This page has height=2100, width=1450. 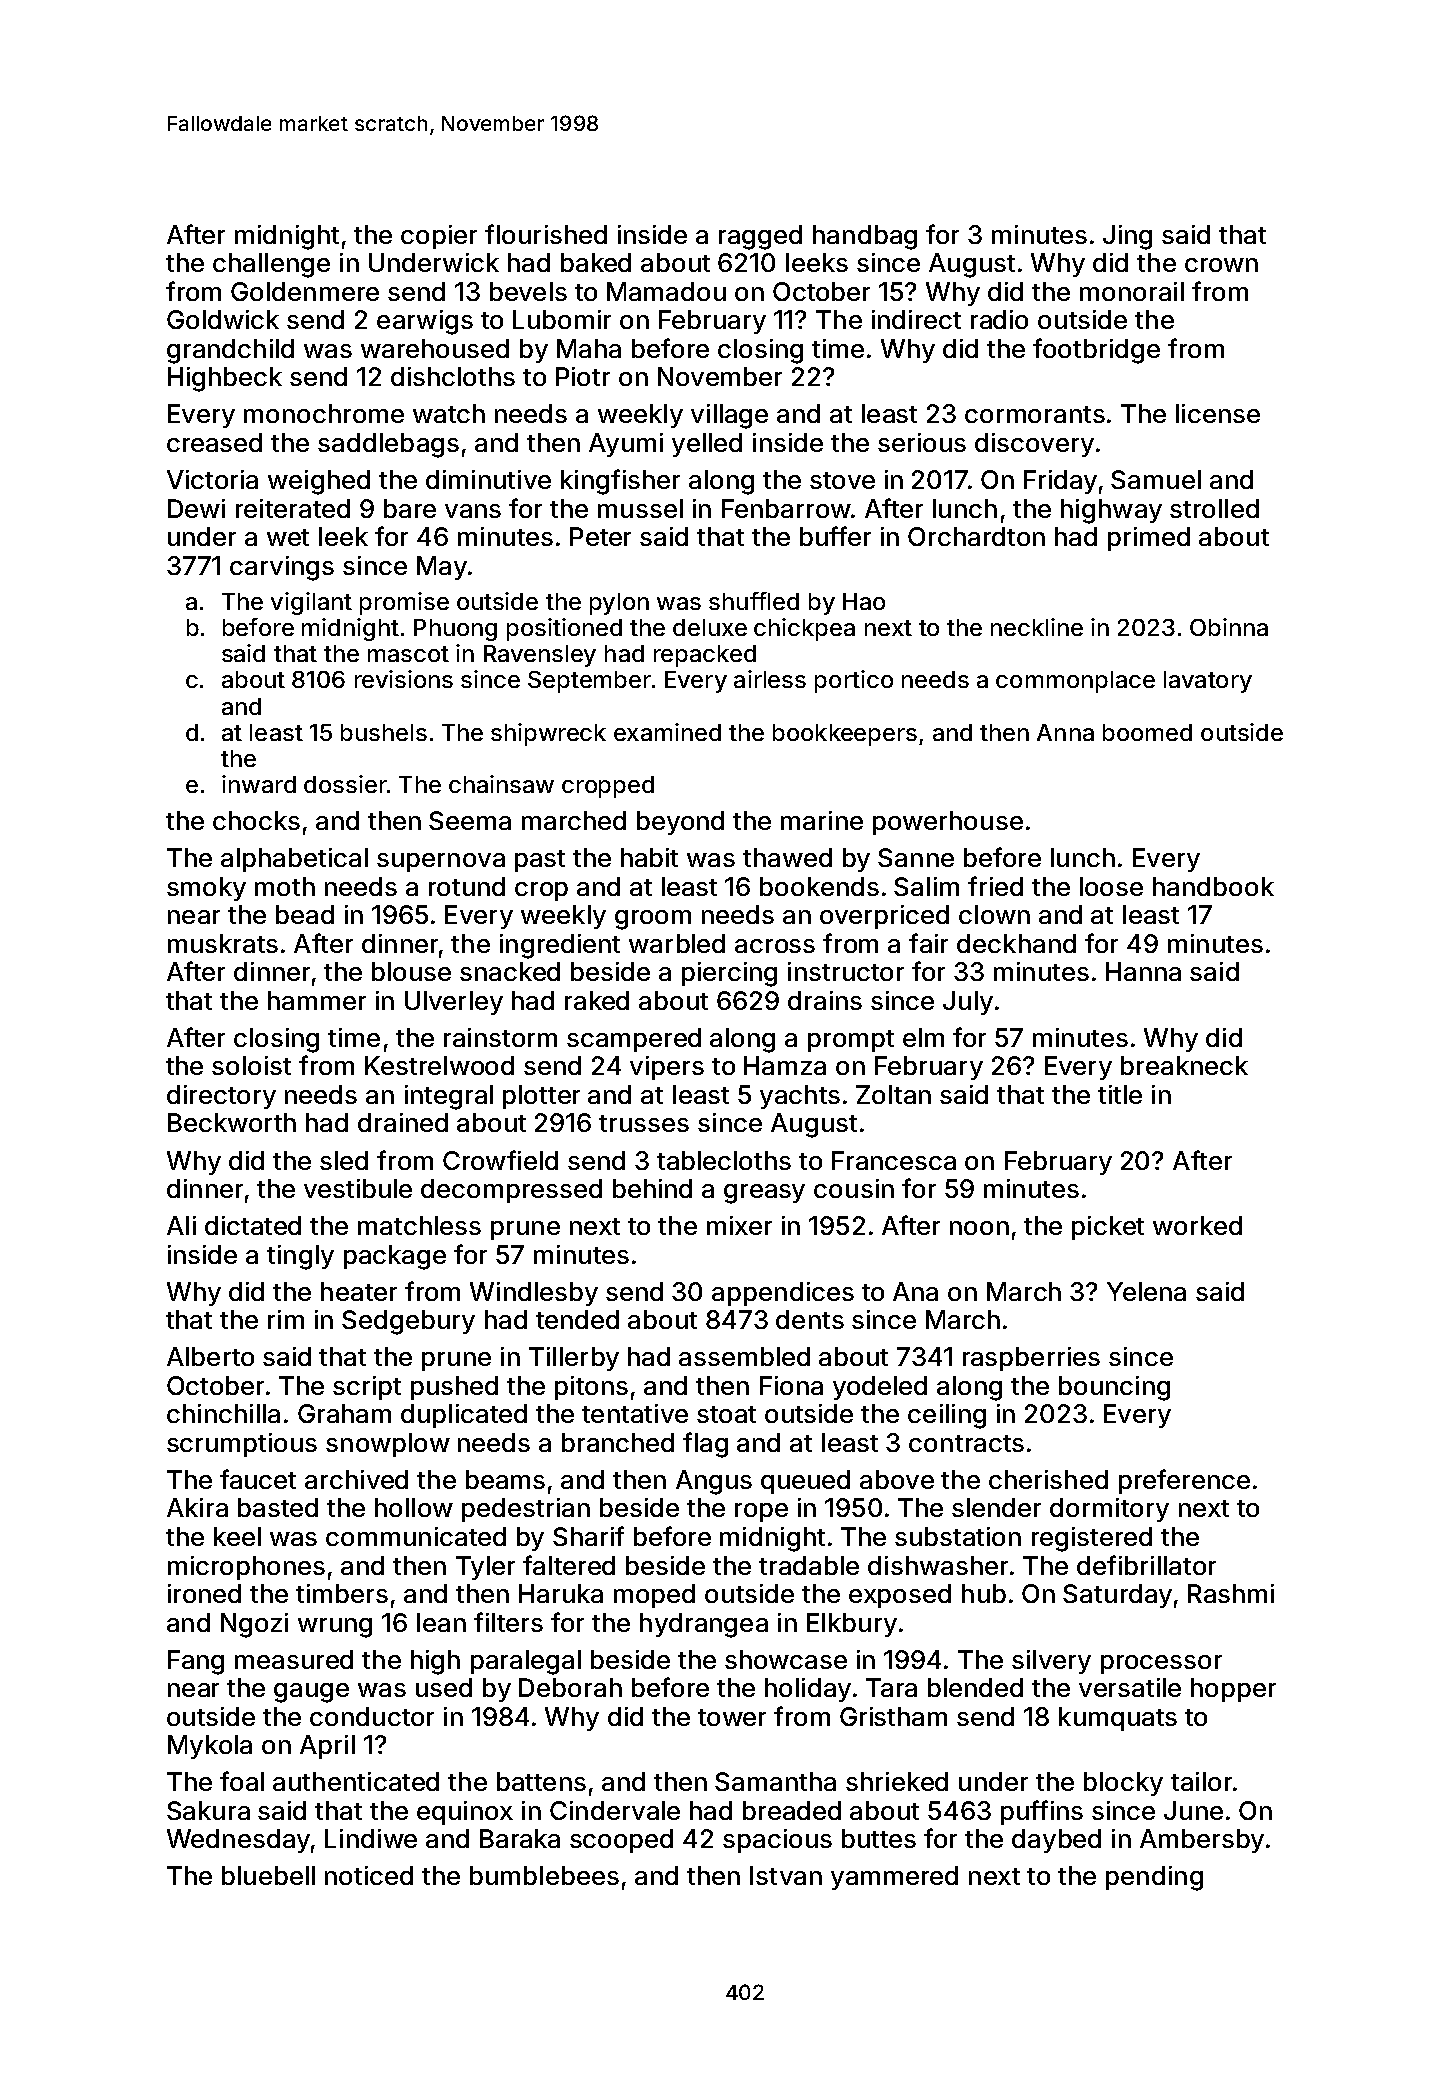 I want to click on bluebell, so click(x=268, y=1875).
